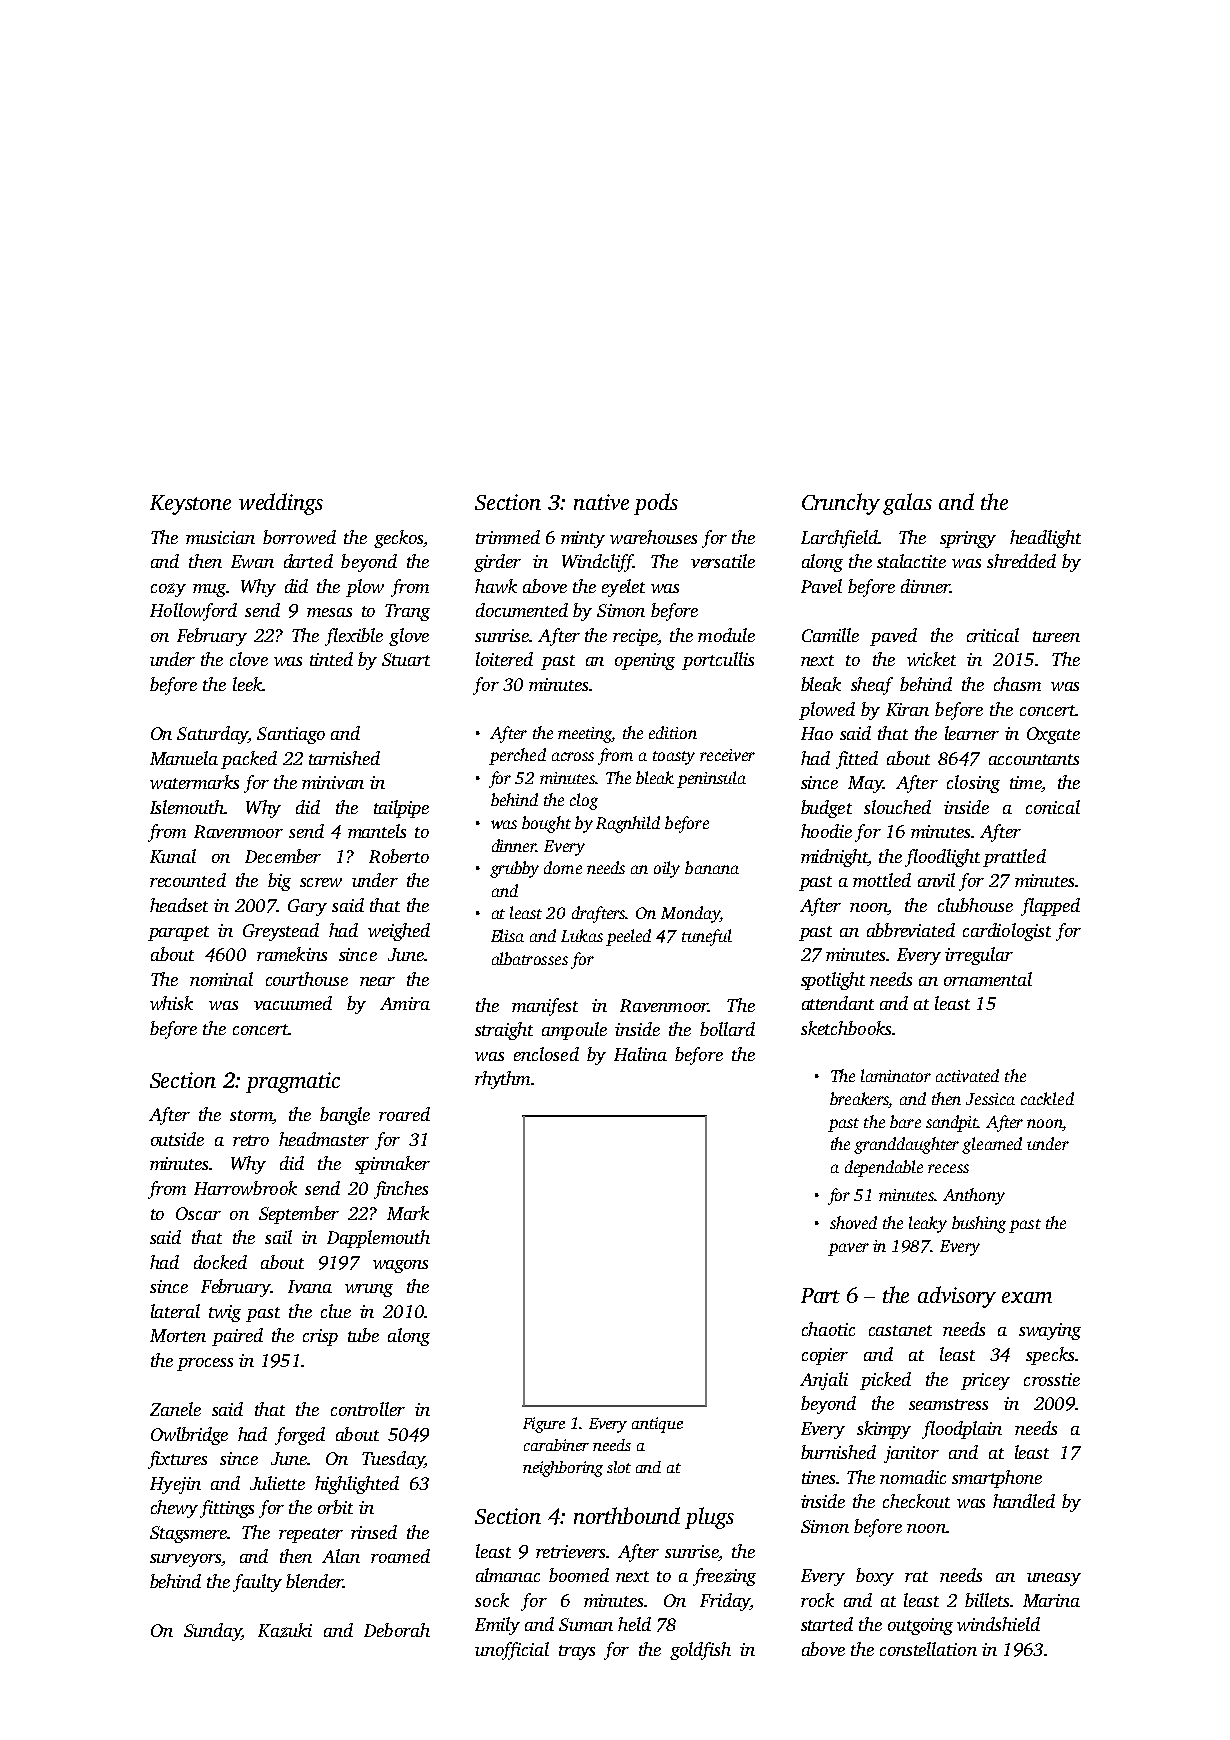 The image size is (1230, 1740). I want to click on clubhouse, so click(975, 905).
